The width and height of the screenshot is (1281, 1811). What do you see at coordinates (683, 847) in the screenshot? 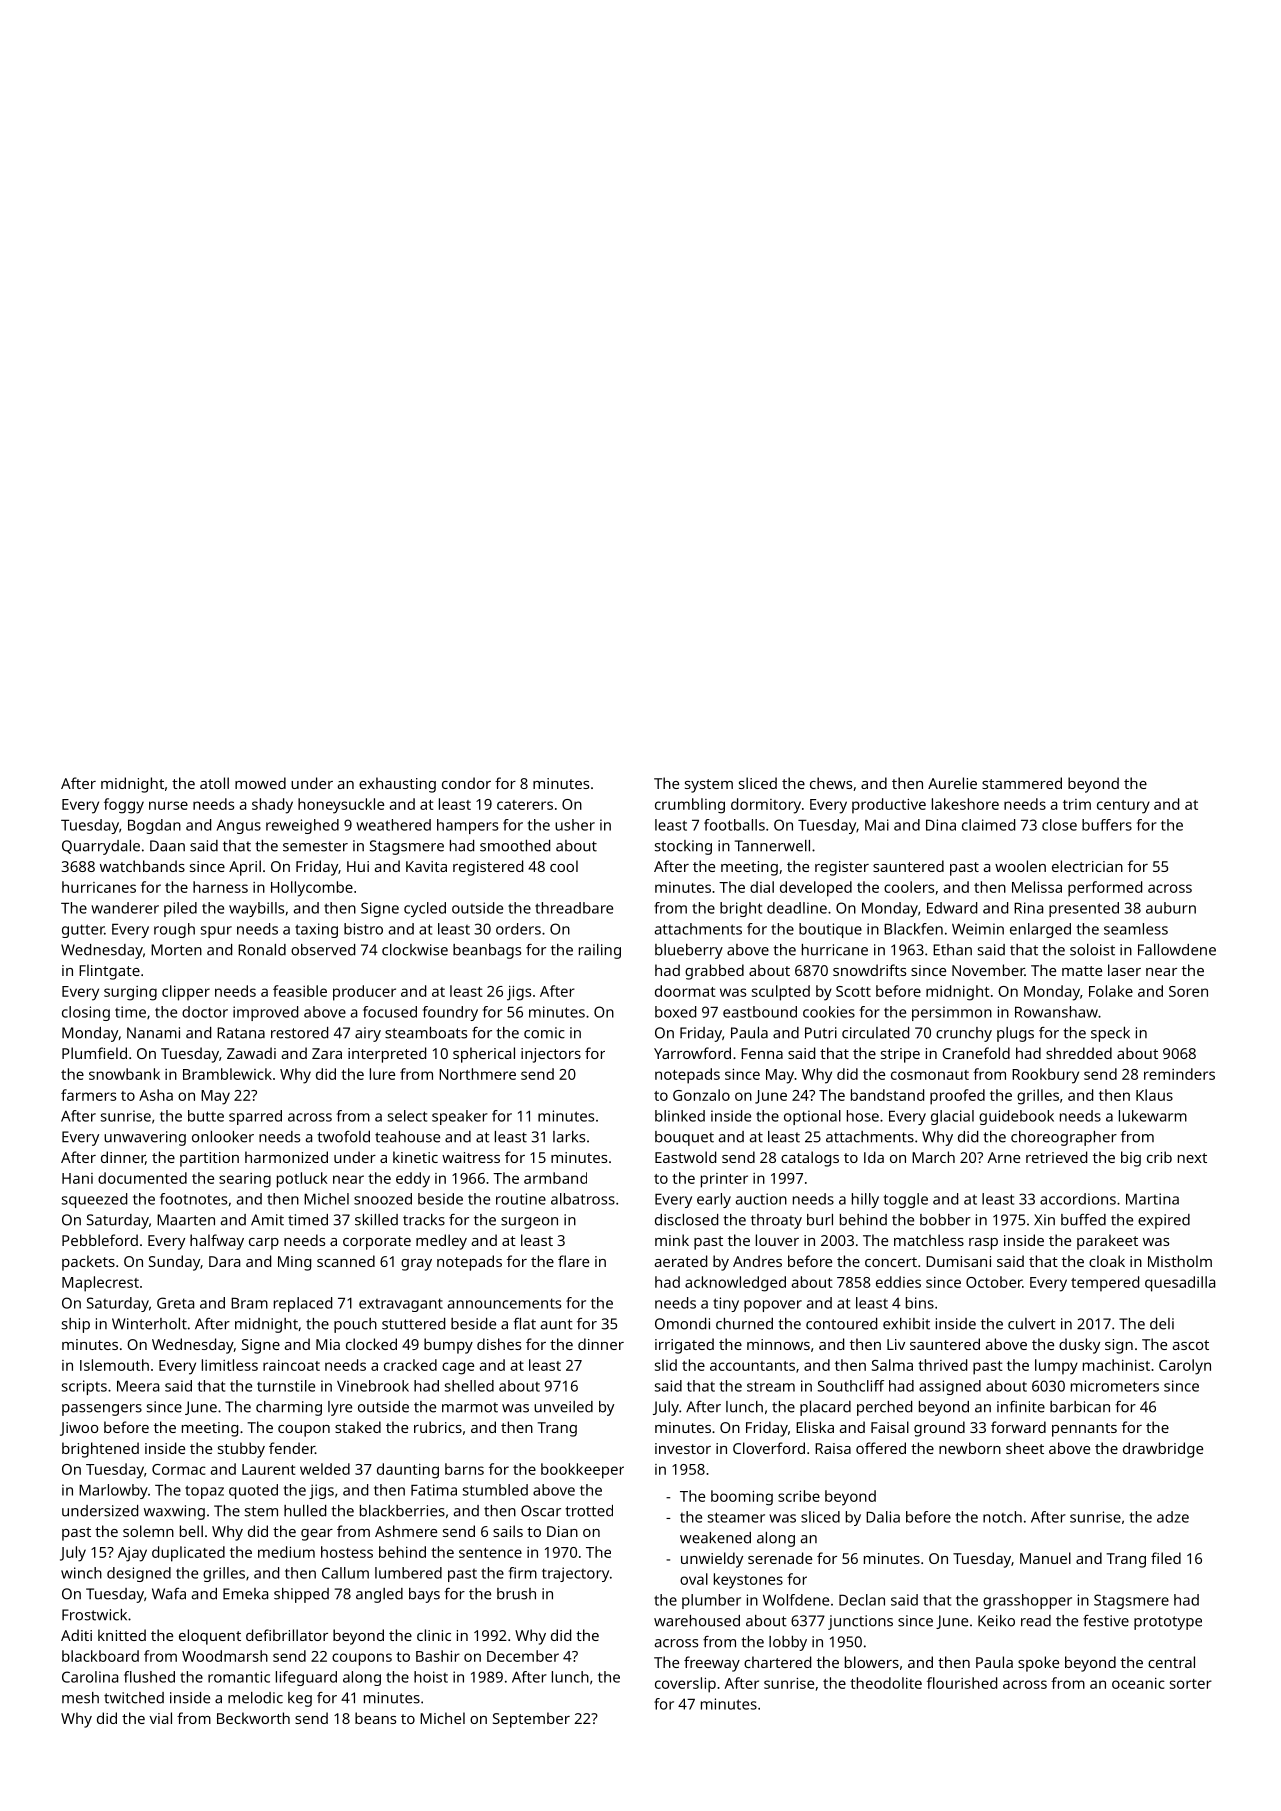
I see `stocking` at bounding box center [683, 847].
